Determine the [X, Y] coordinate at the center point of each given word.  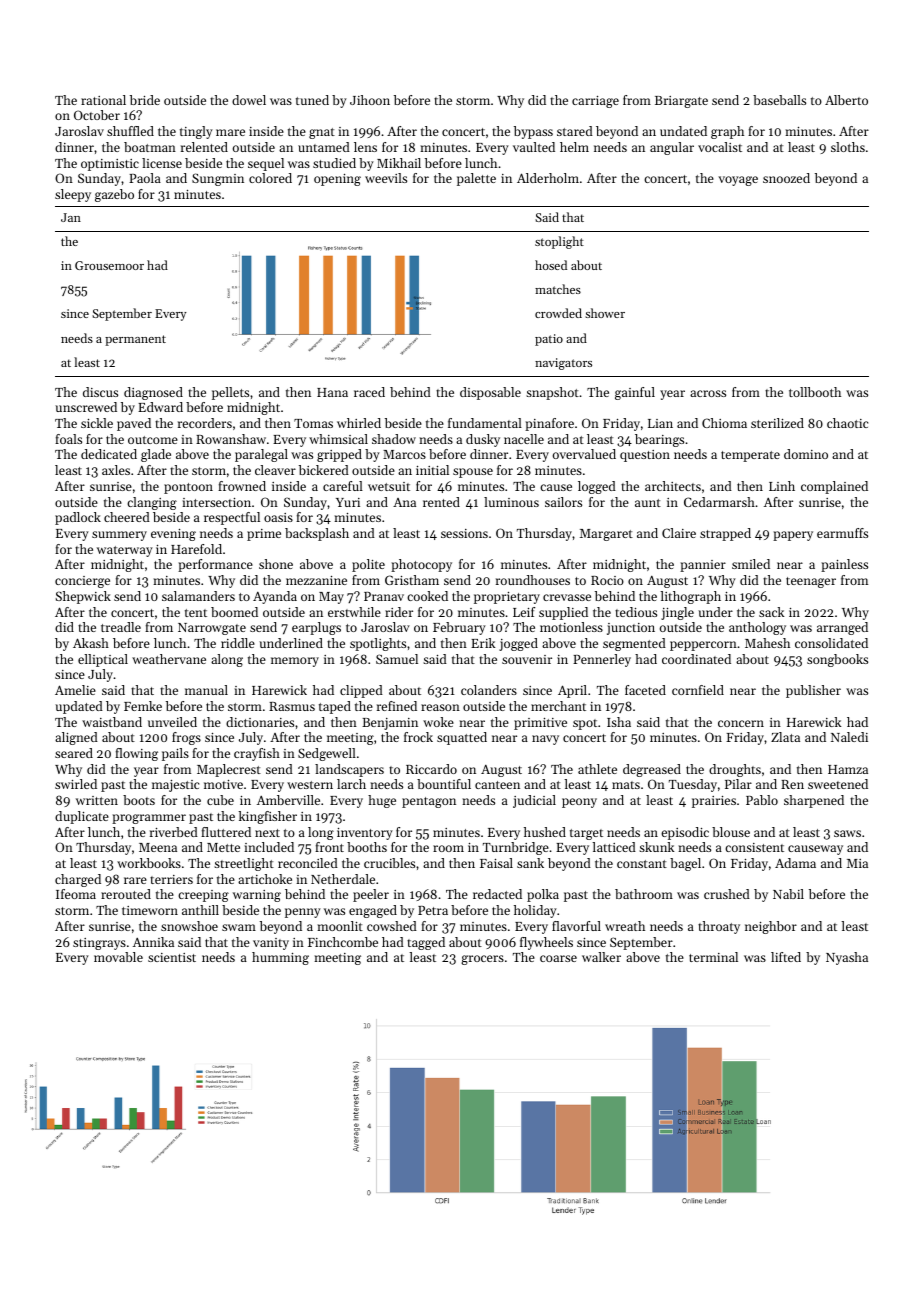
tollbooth [815, 392]
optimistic [110, 165]
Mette [223, 847]
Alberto [846, 100]
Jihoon [370, 100]
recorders [205, 423]
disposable [490, 393]
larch [351, 784]
